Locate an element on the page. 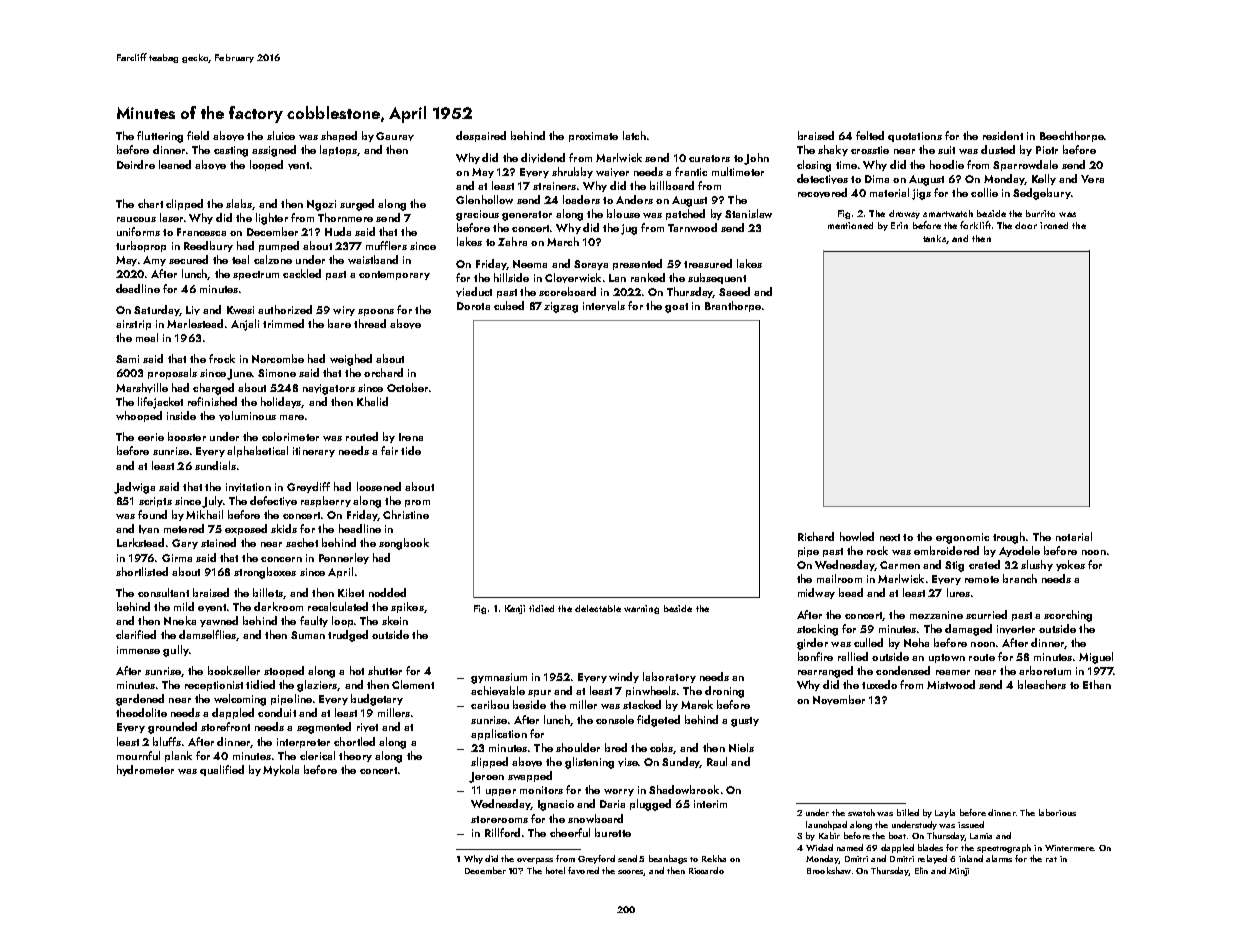 This image has height=952, width=1233. Neha is located at coordinates (916, 642).
